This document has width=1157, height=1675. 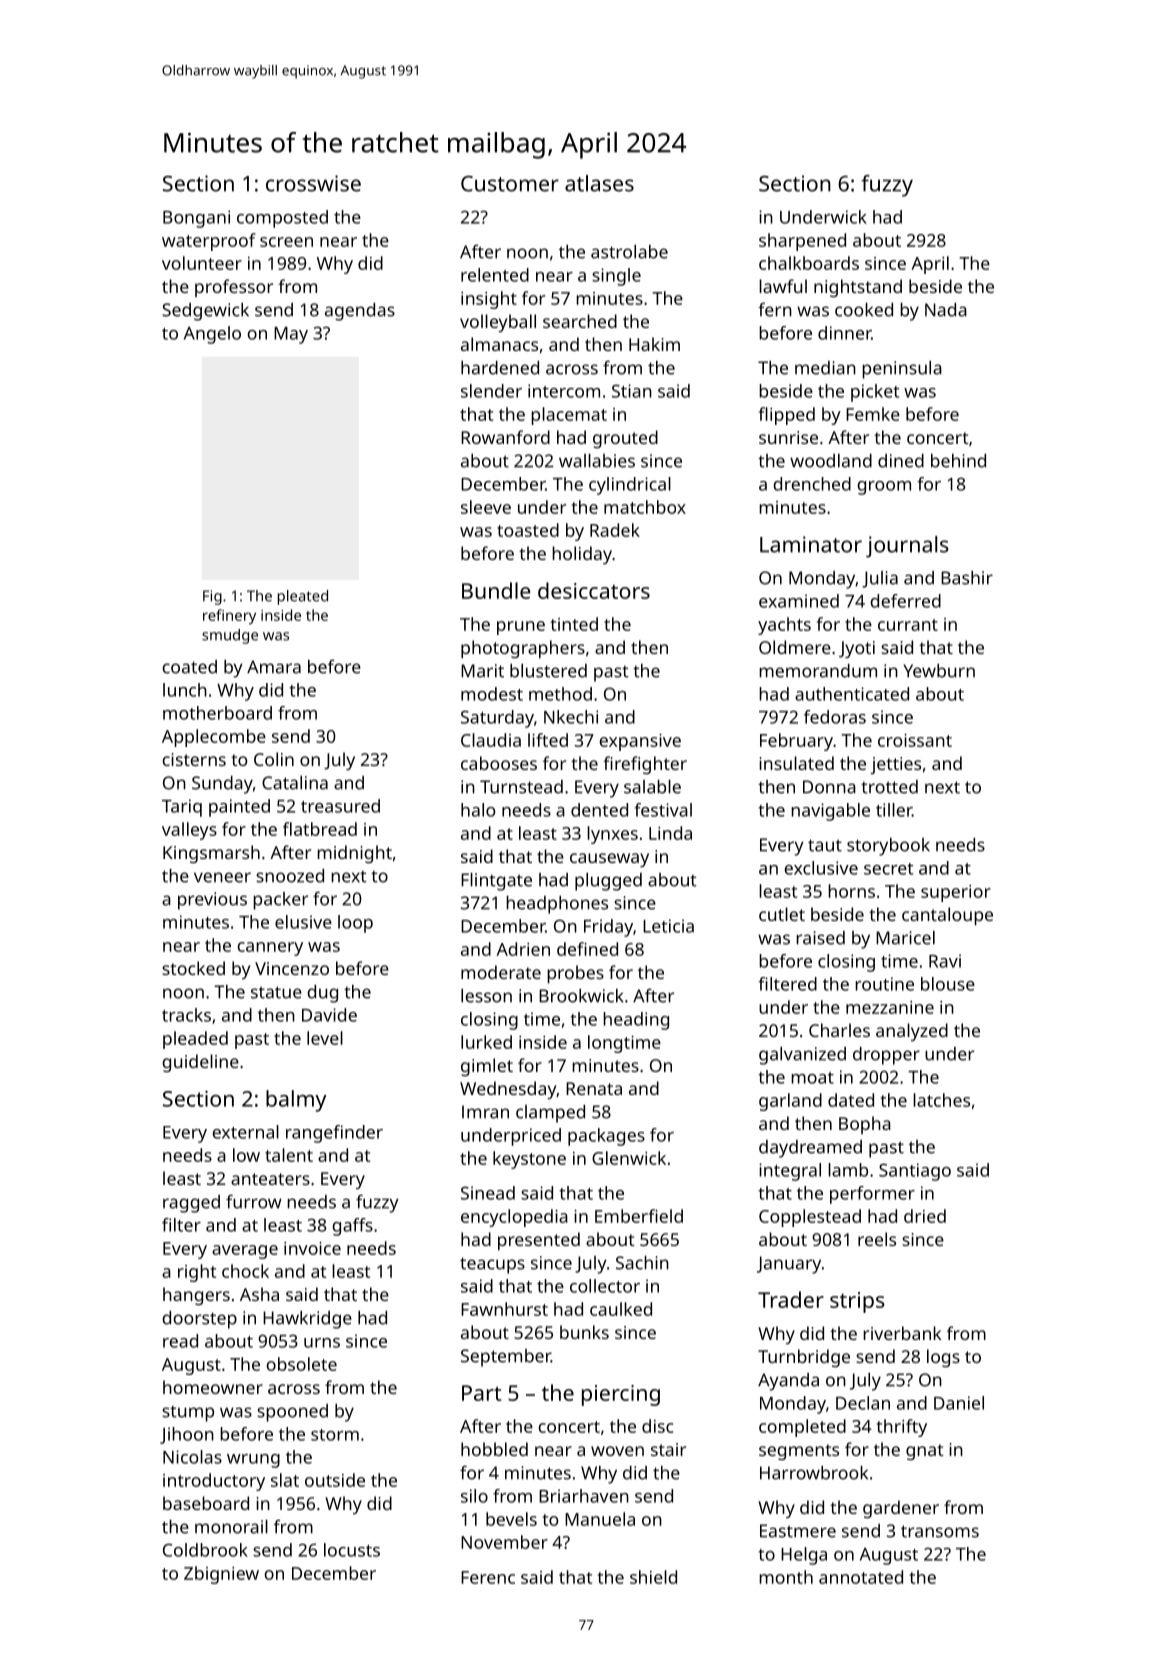 I want to click on stump, so click(x=188, y=1414).
